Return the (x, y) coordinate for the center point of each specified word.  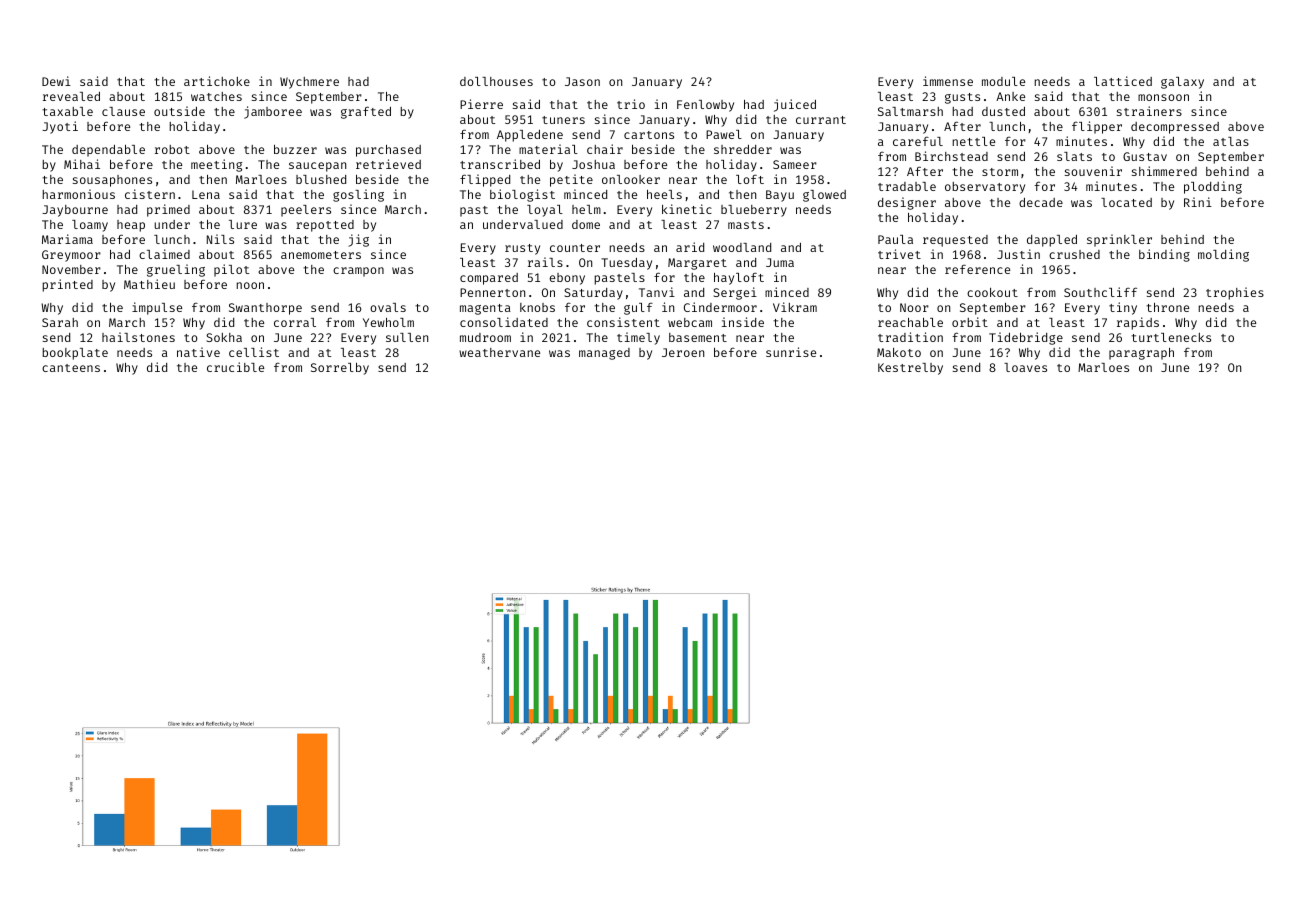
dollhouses (496, 81)
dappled (1052, 241)
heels (664, 194)
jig (358, 240)
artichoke (217, 81)
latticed (1123, 81)
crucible (235, 367)
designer (907, 203)
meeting (216, 165)
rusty (522, 249)
